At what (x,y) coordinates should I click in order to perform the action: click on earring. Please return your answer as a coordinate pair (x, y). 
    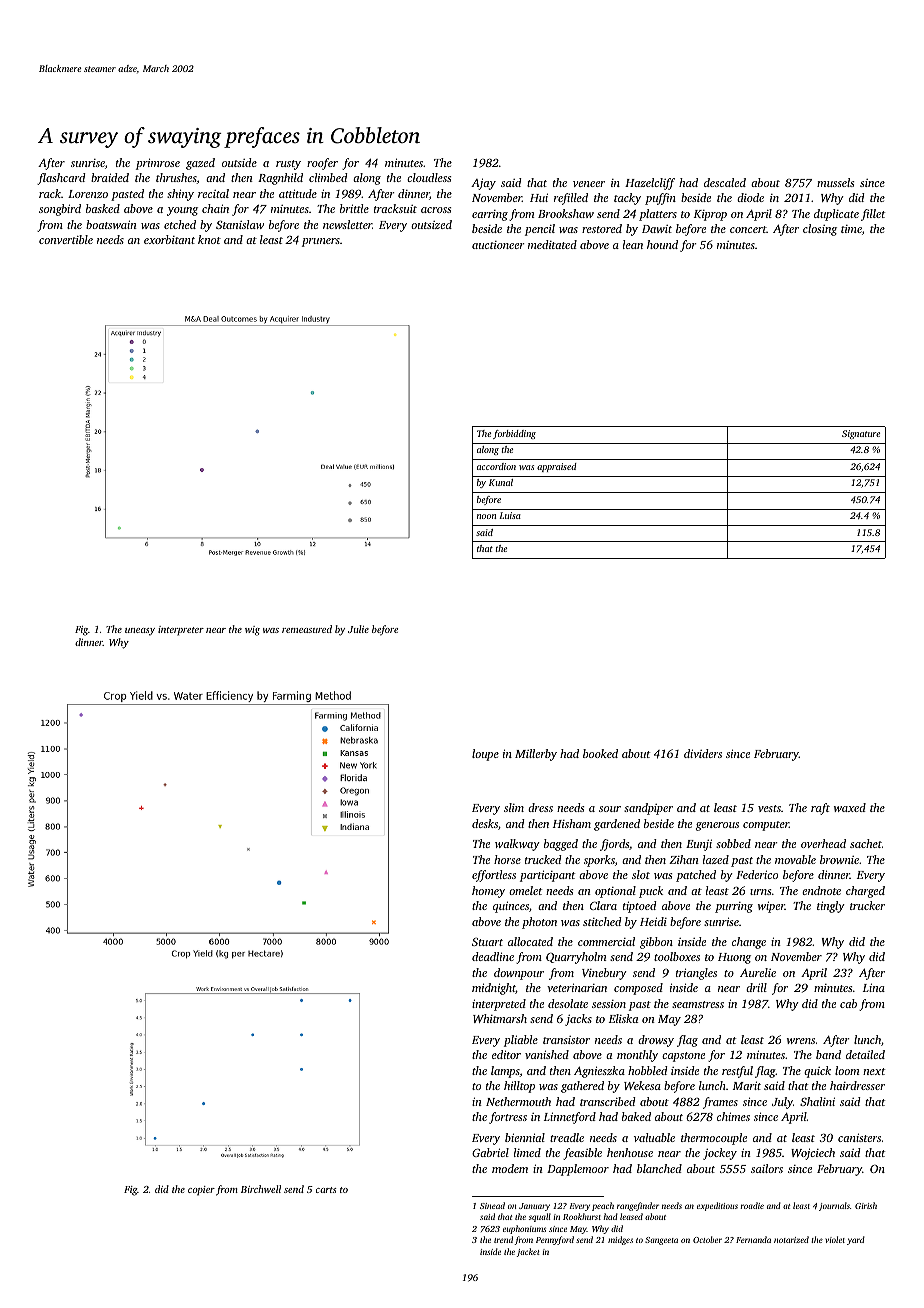
    Looking at the image, I should click on (490, 215).
